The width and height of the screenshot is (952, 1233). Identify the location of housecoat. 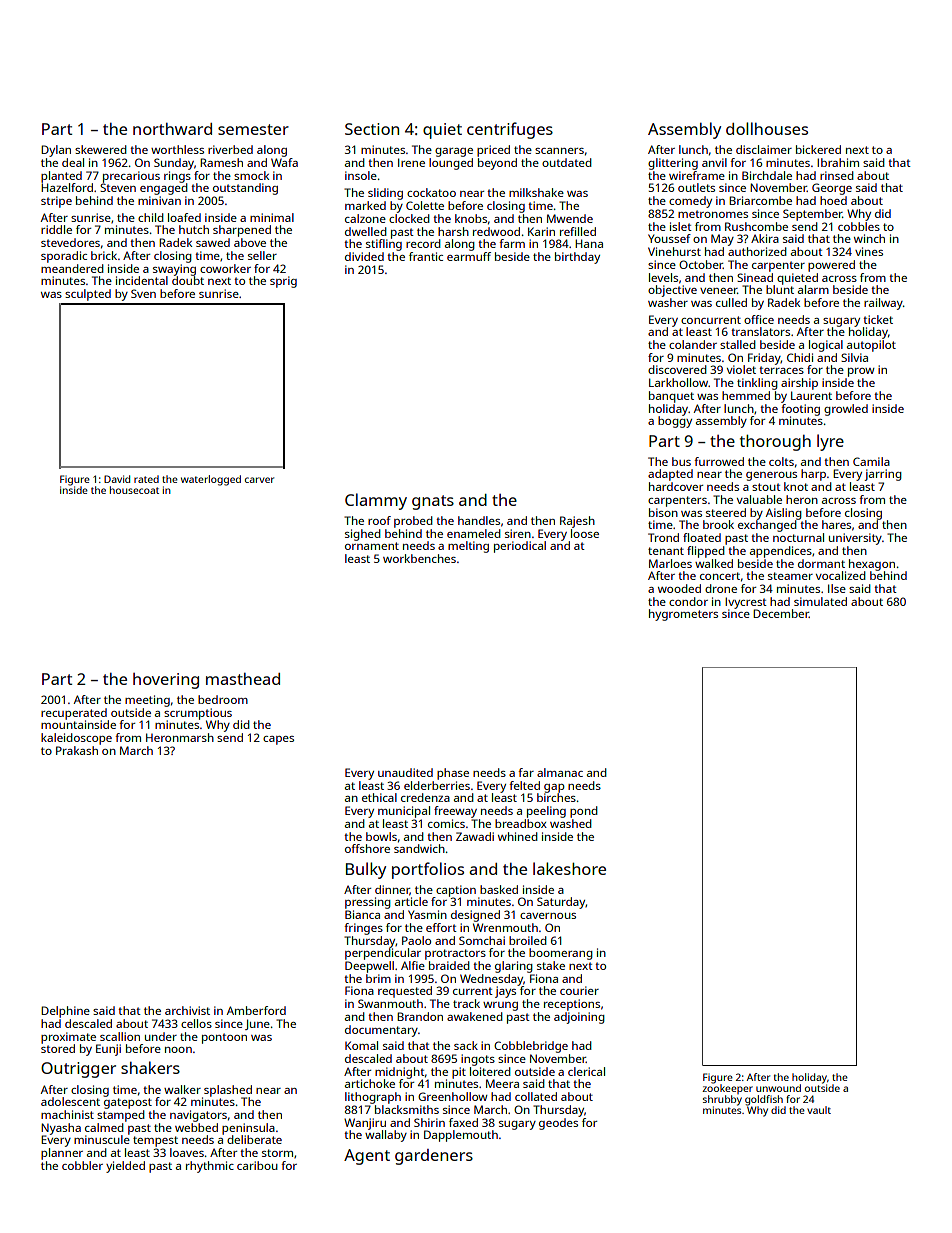
(134, 490).
